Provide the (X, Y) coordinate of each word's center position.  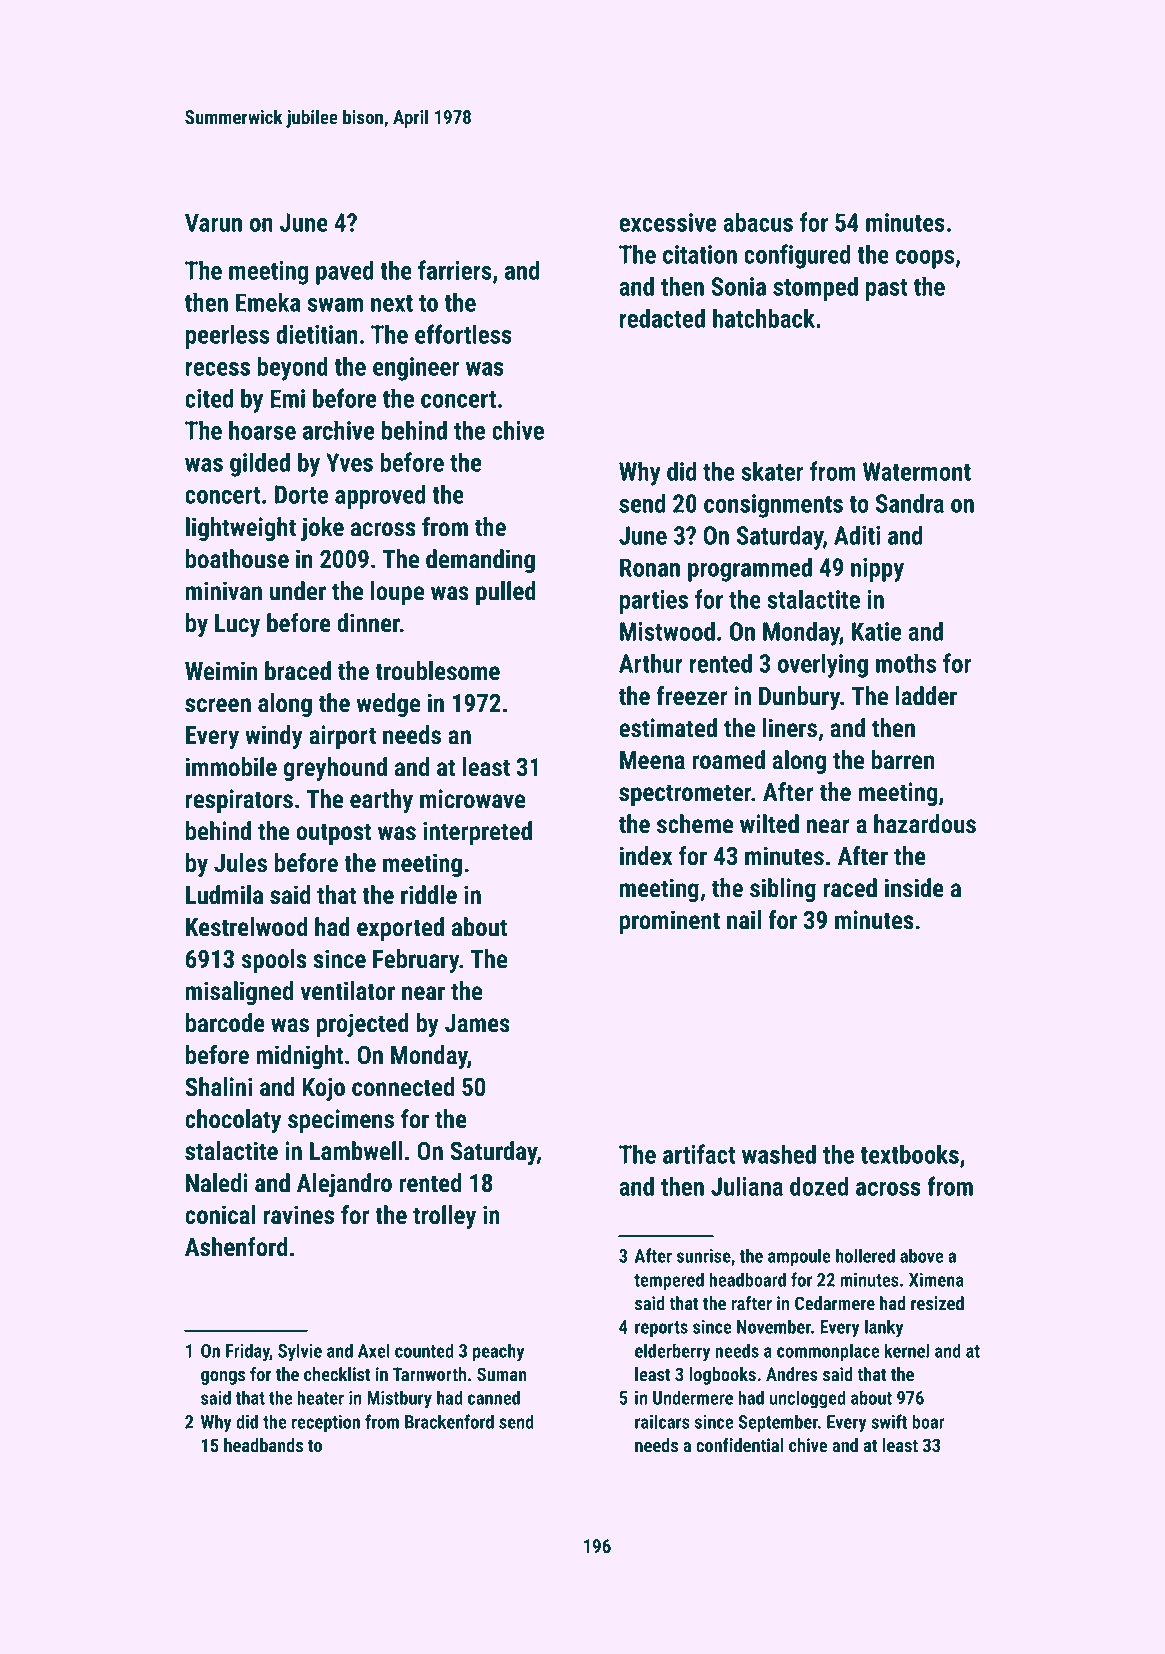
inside (914, 888)
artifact (699, 1154)
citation (700, 254)
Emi (287, 398)
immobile (231, 767)
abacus (758, 222)
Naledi (217, 1183)
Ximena (936, 1280)
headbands (263, 1445)
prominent (670, 922)
